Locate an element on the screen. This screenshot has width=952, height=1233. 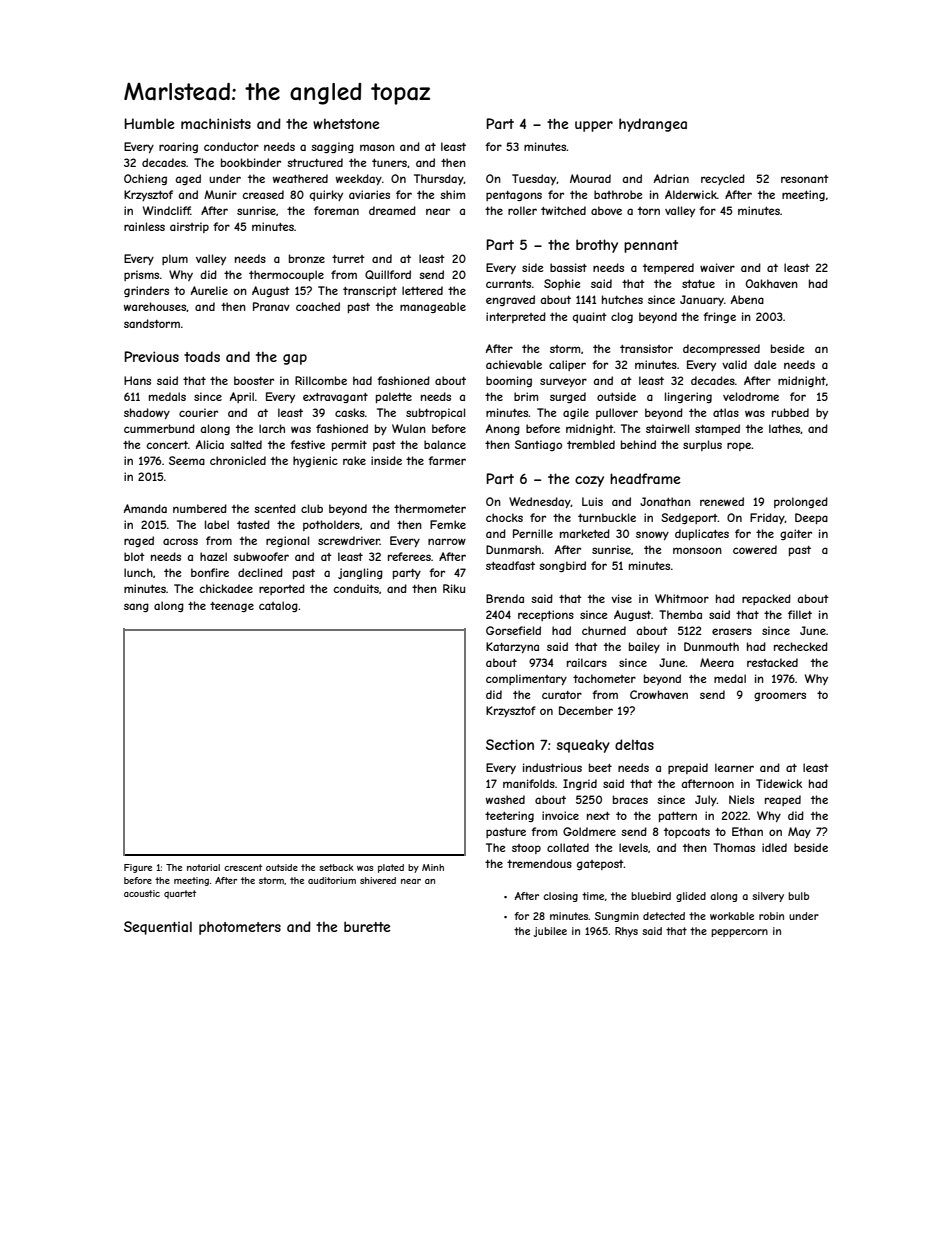
interpreted is located at coordinates (516, 317).
